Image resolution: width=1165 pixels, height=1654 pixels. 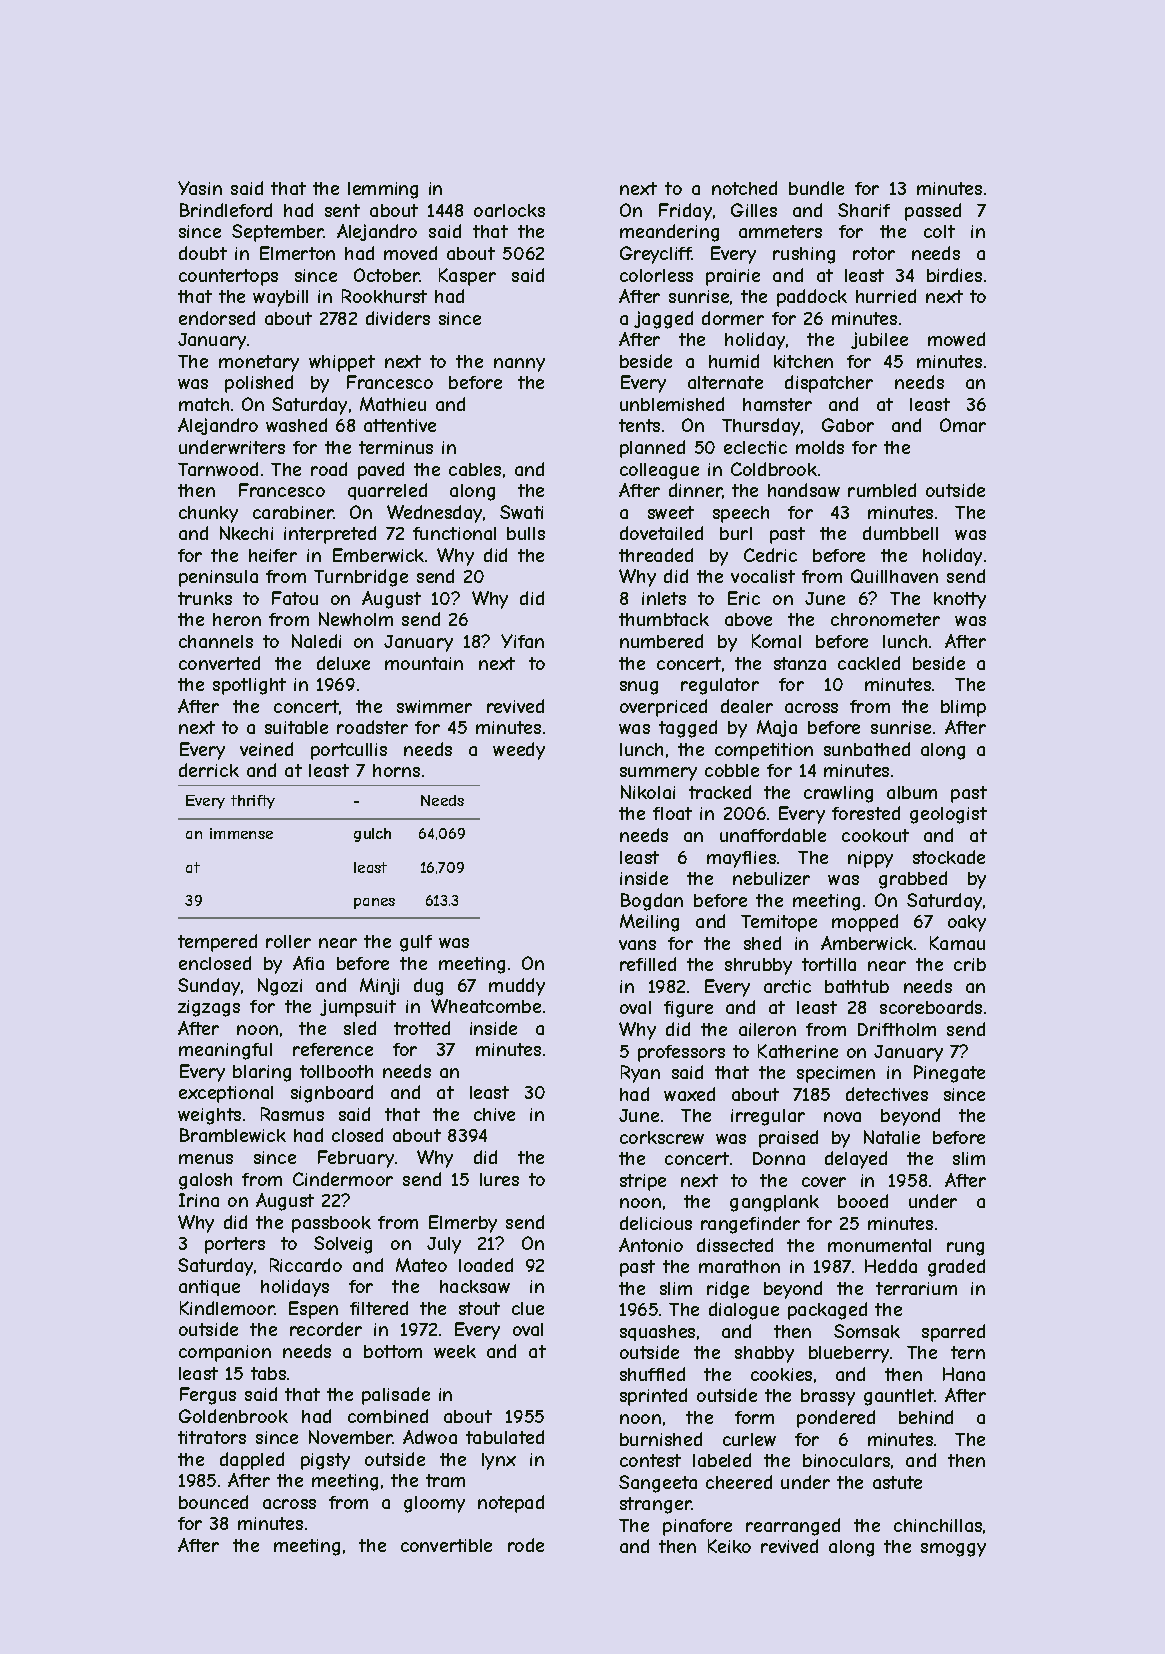 I want to click on quarreled, so click(x=387, y=491).
